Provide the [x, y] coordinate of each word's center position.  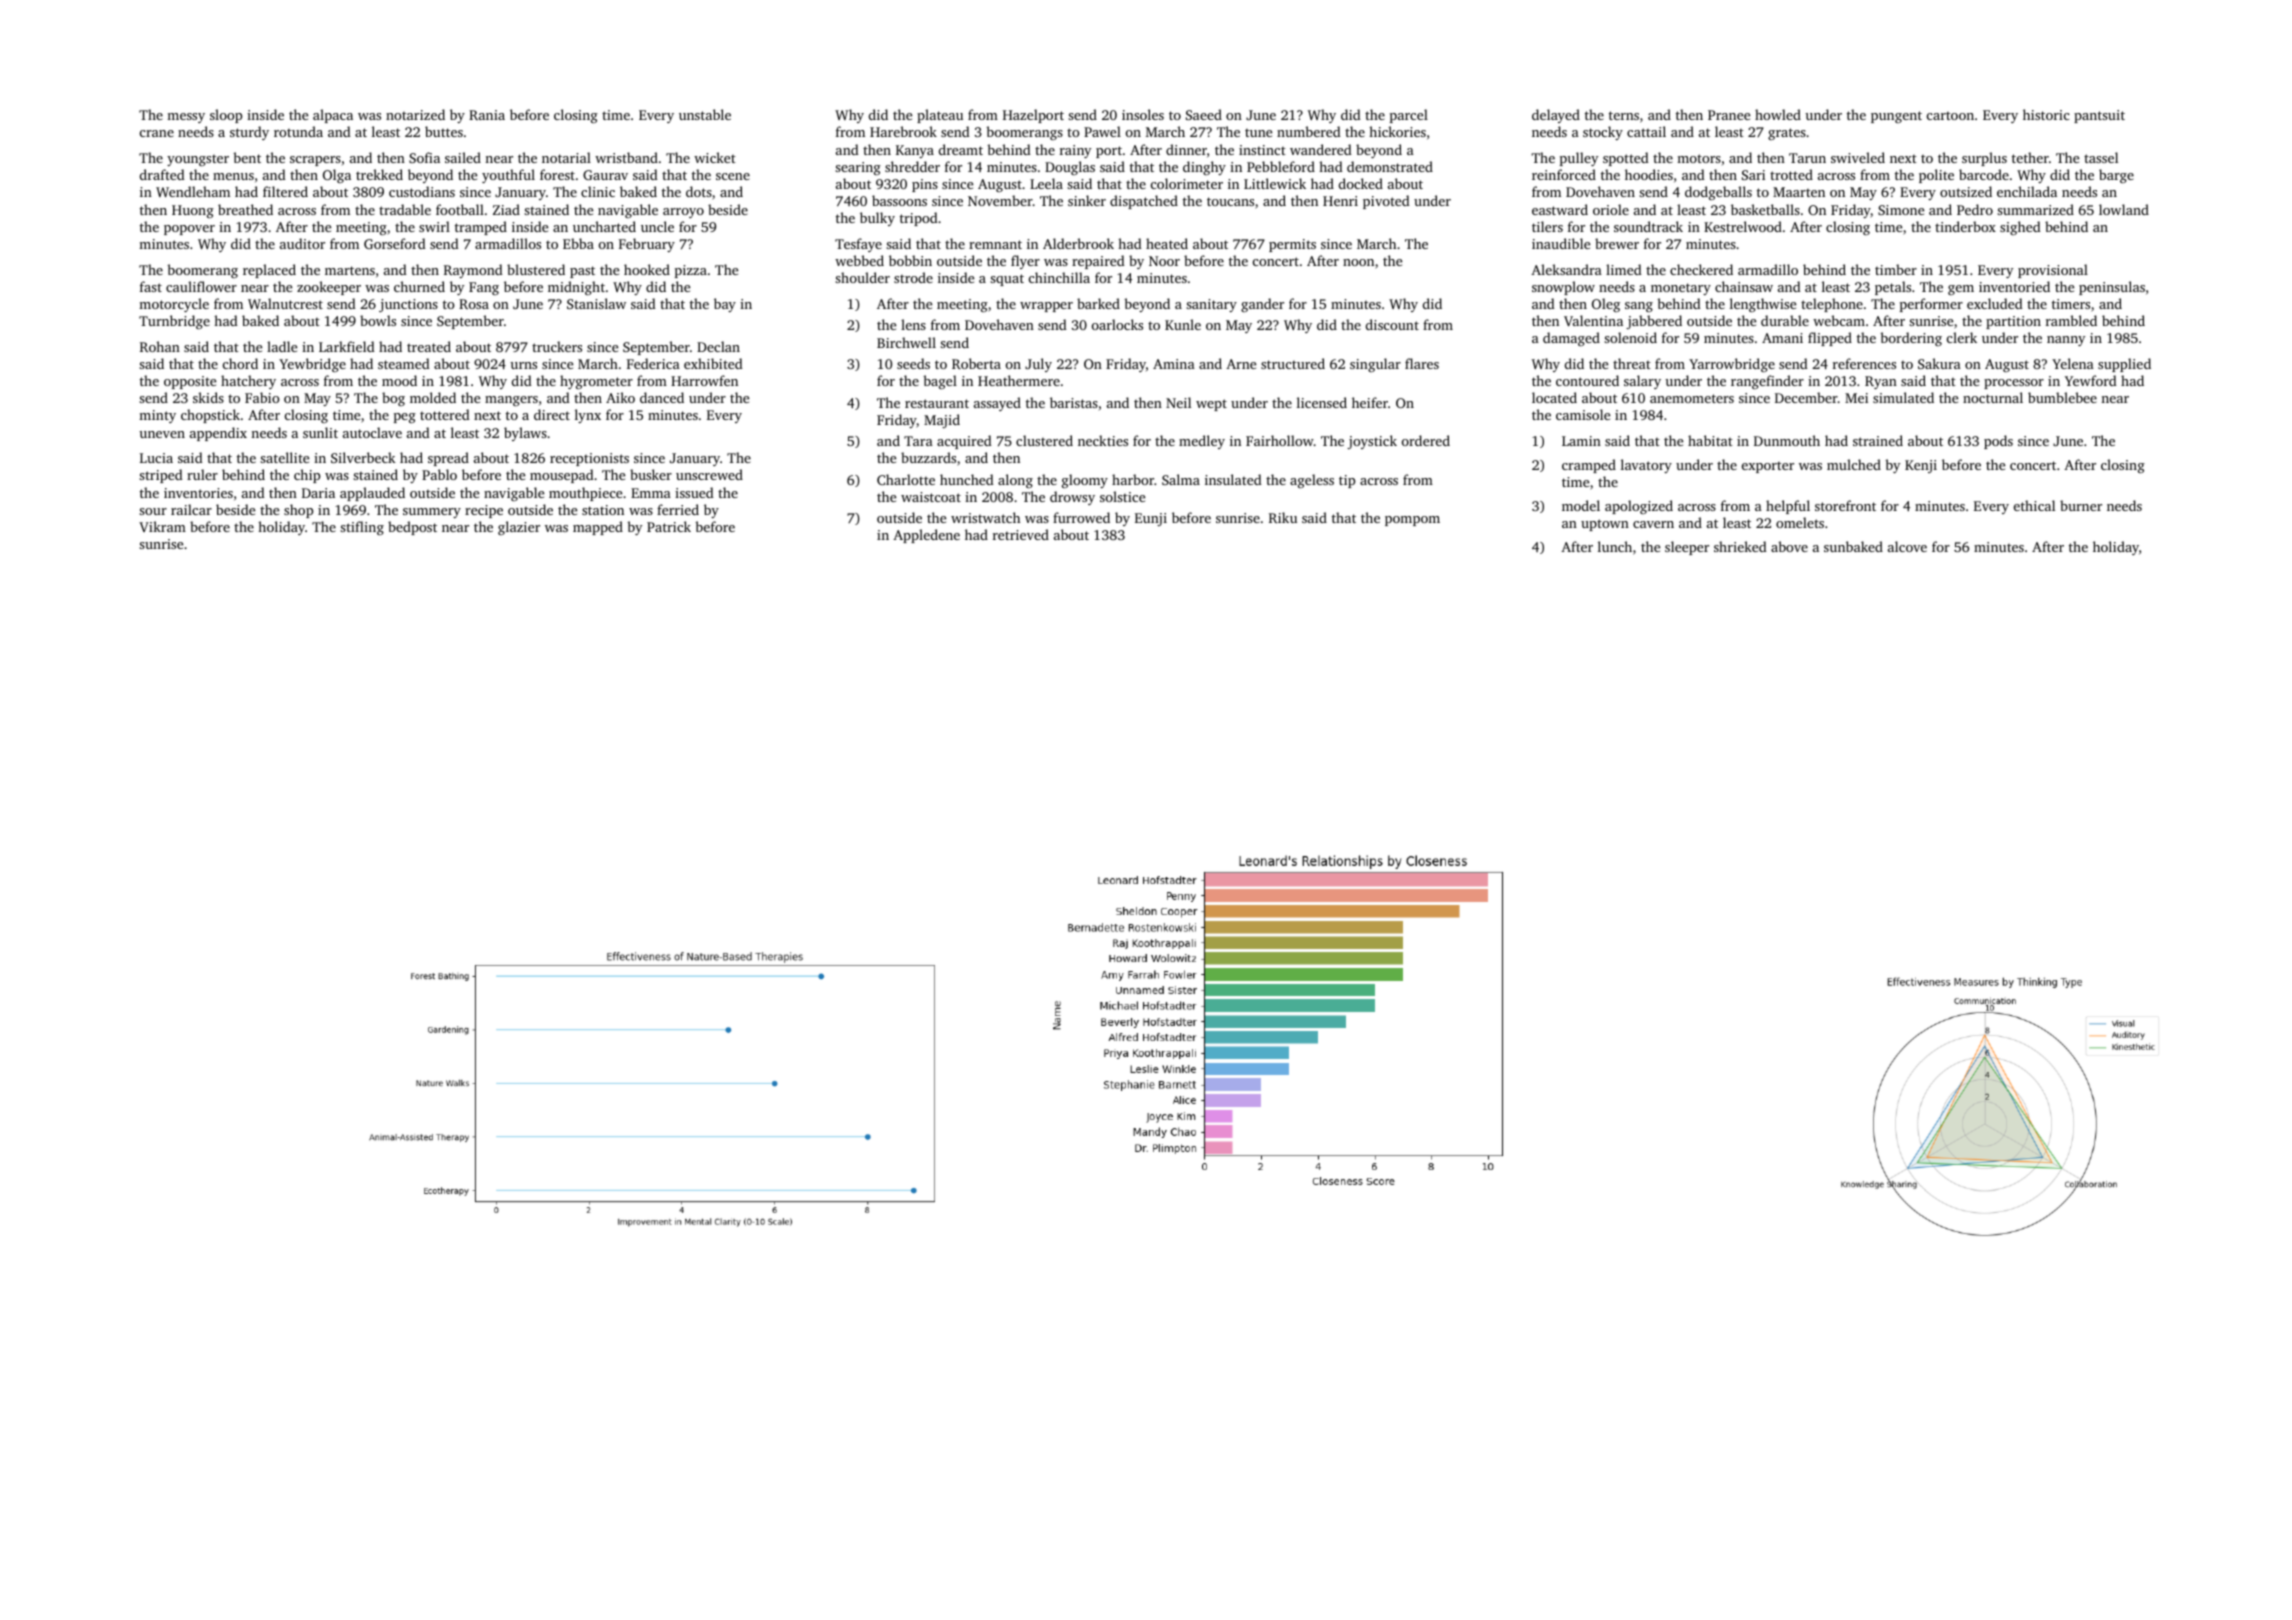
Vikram [162, 526]
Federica [653, 363]
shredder [912, 166]
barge [2116, 176]
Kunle [1183, 324]
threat [1632, 363]
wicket [715, 157]
